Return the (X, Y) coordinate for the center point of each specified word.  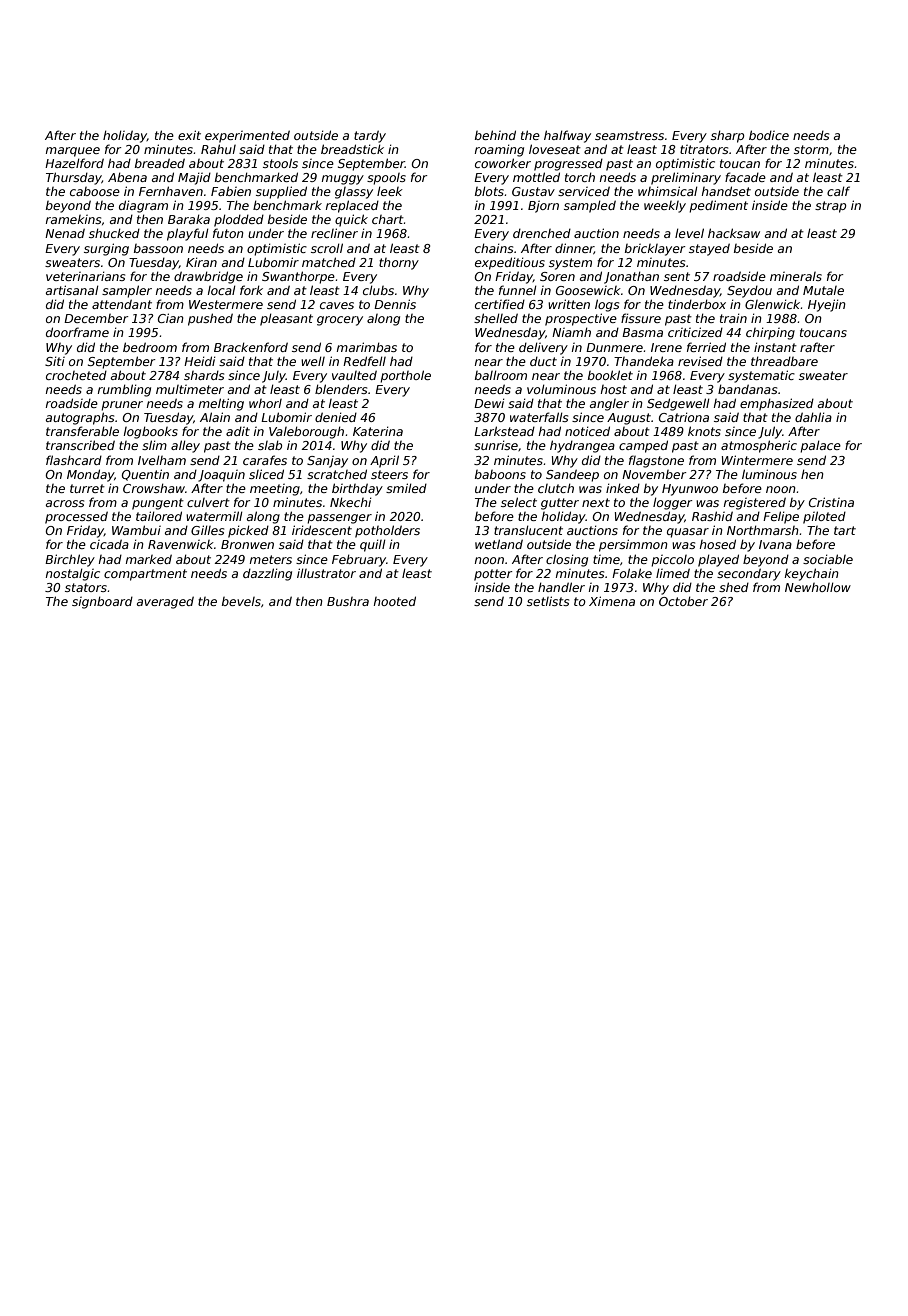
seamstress (629, 135)
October (683, 601)
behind (495, 135)
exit (189, 135)
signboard (102, 602)
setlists (548, 601)
